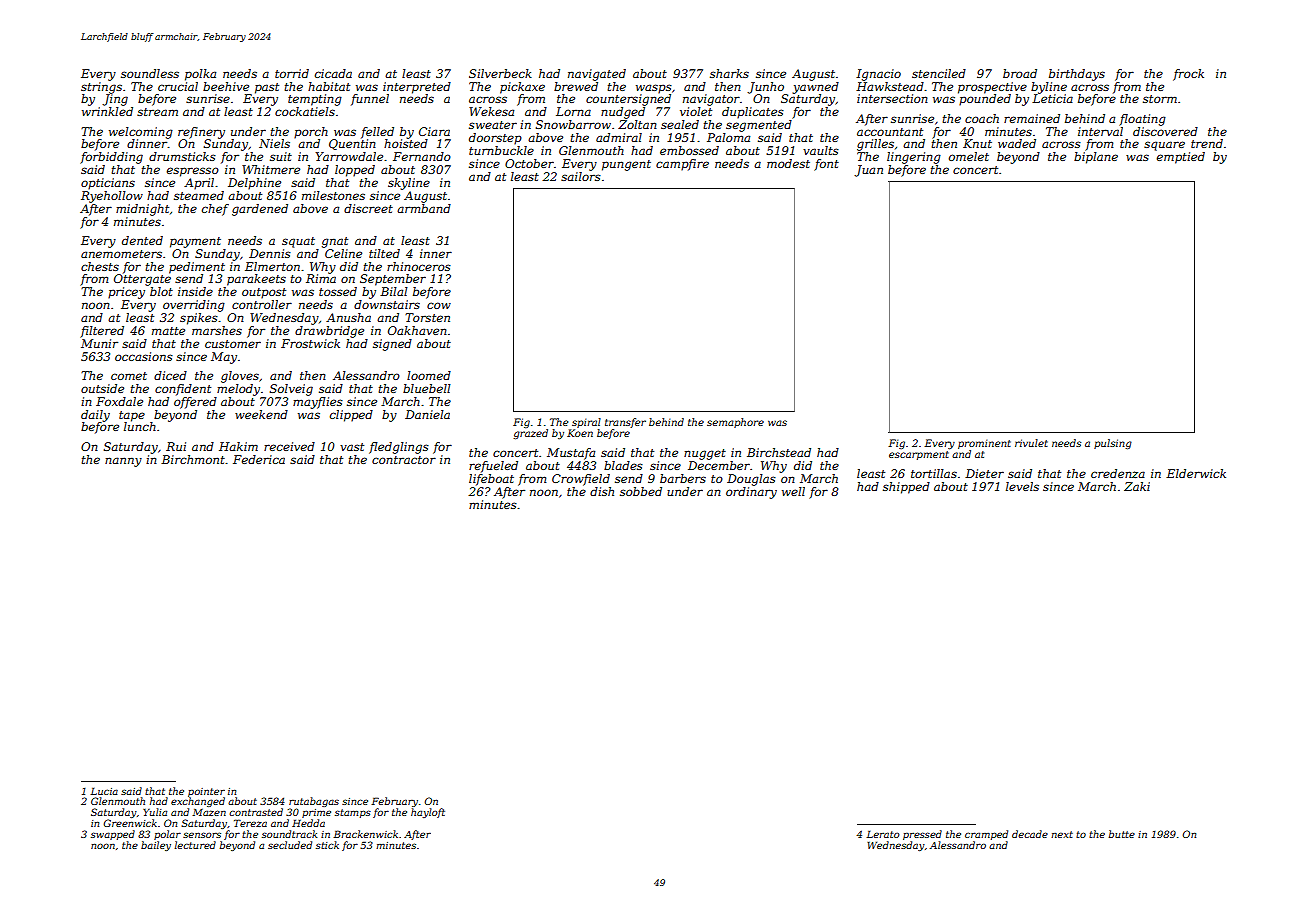  Describe the element at coordinates (259, 459) in the page. I see `Federica` at that location.
